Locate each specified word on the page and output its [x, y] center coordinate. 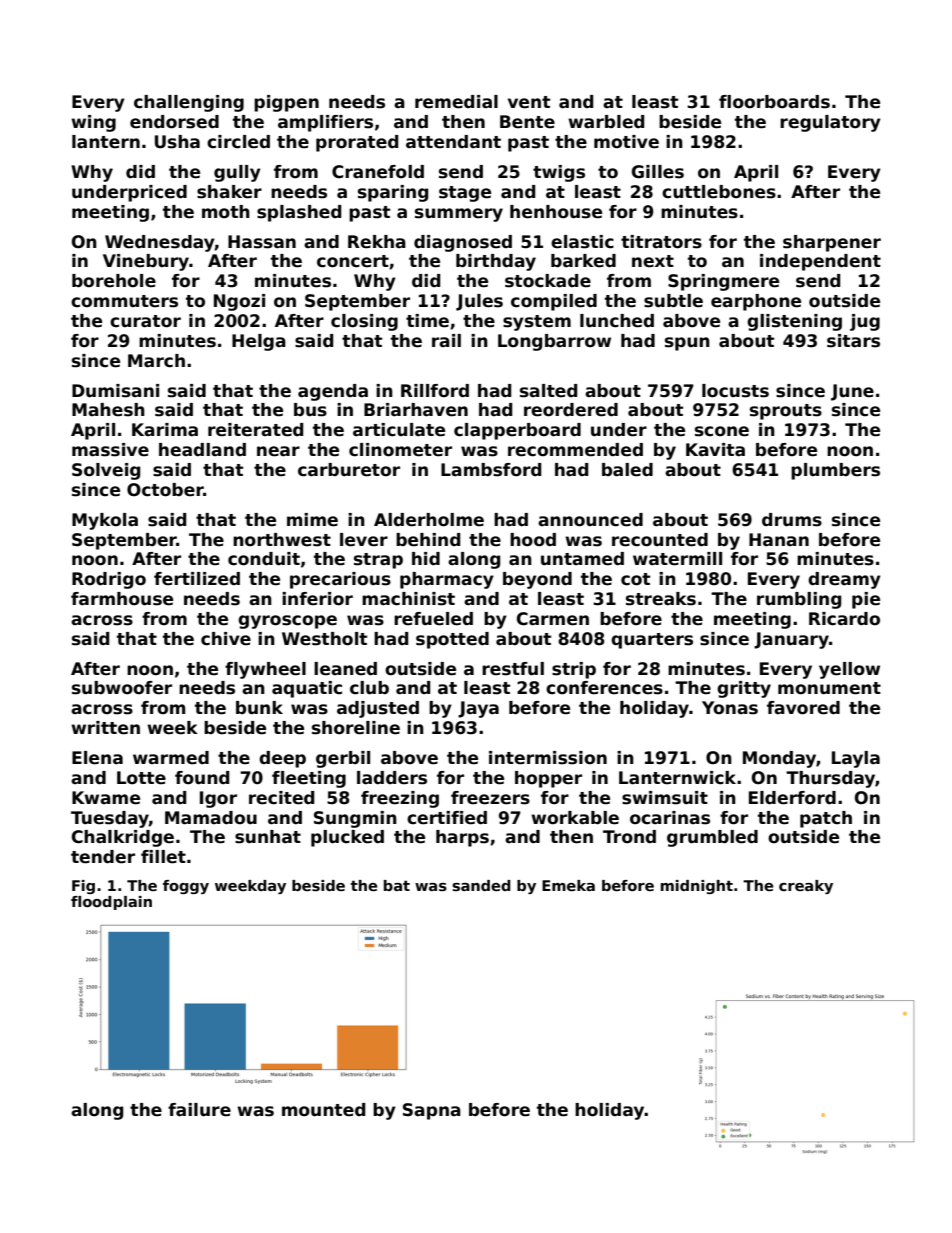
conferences [604, 688]
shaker [229, 192]
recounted [660, 540]
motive [626, 142]
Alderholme [429, 520]
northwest [282, 540]
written [105, 728]
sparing [393, 193]
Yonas [730, 708]
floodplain [111, 903]
